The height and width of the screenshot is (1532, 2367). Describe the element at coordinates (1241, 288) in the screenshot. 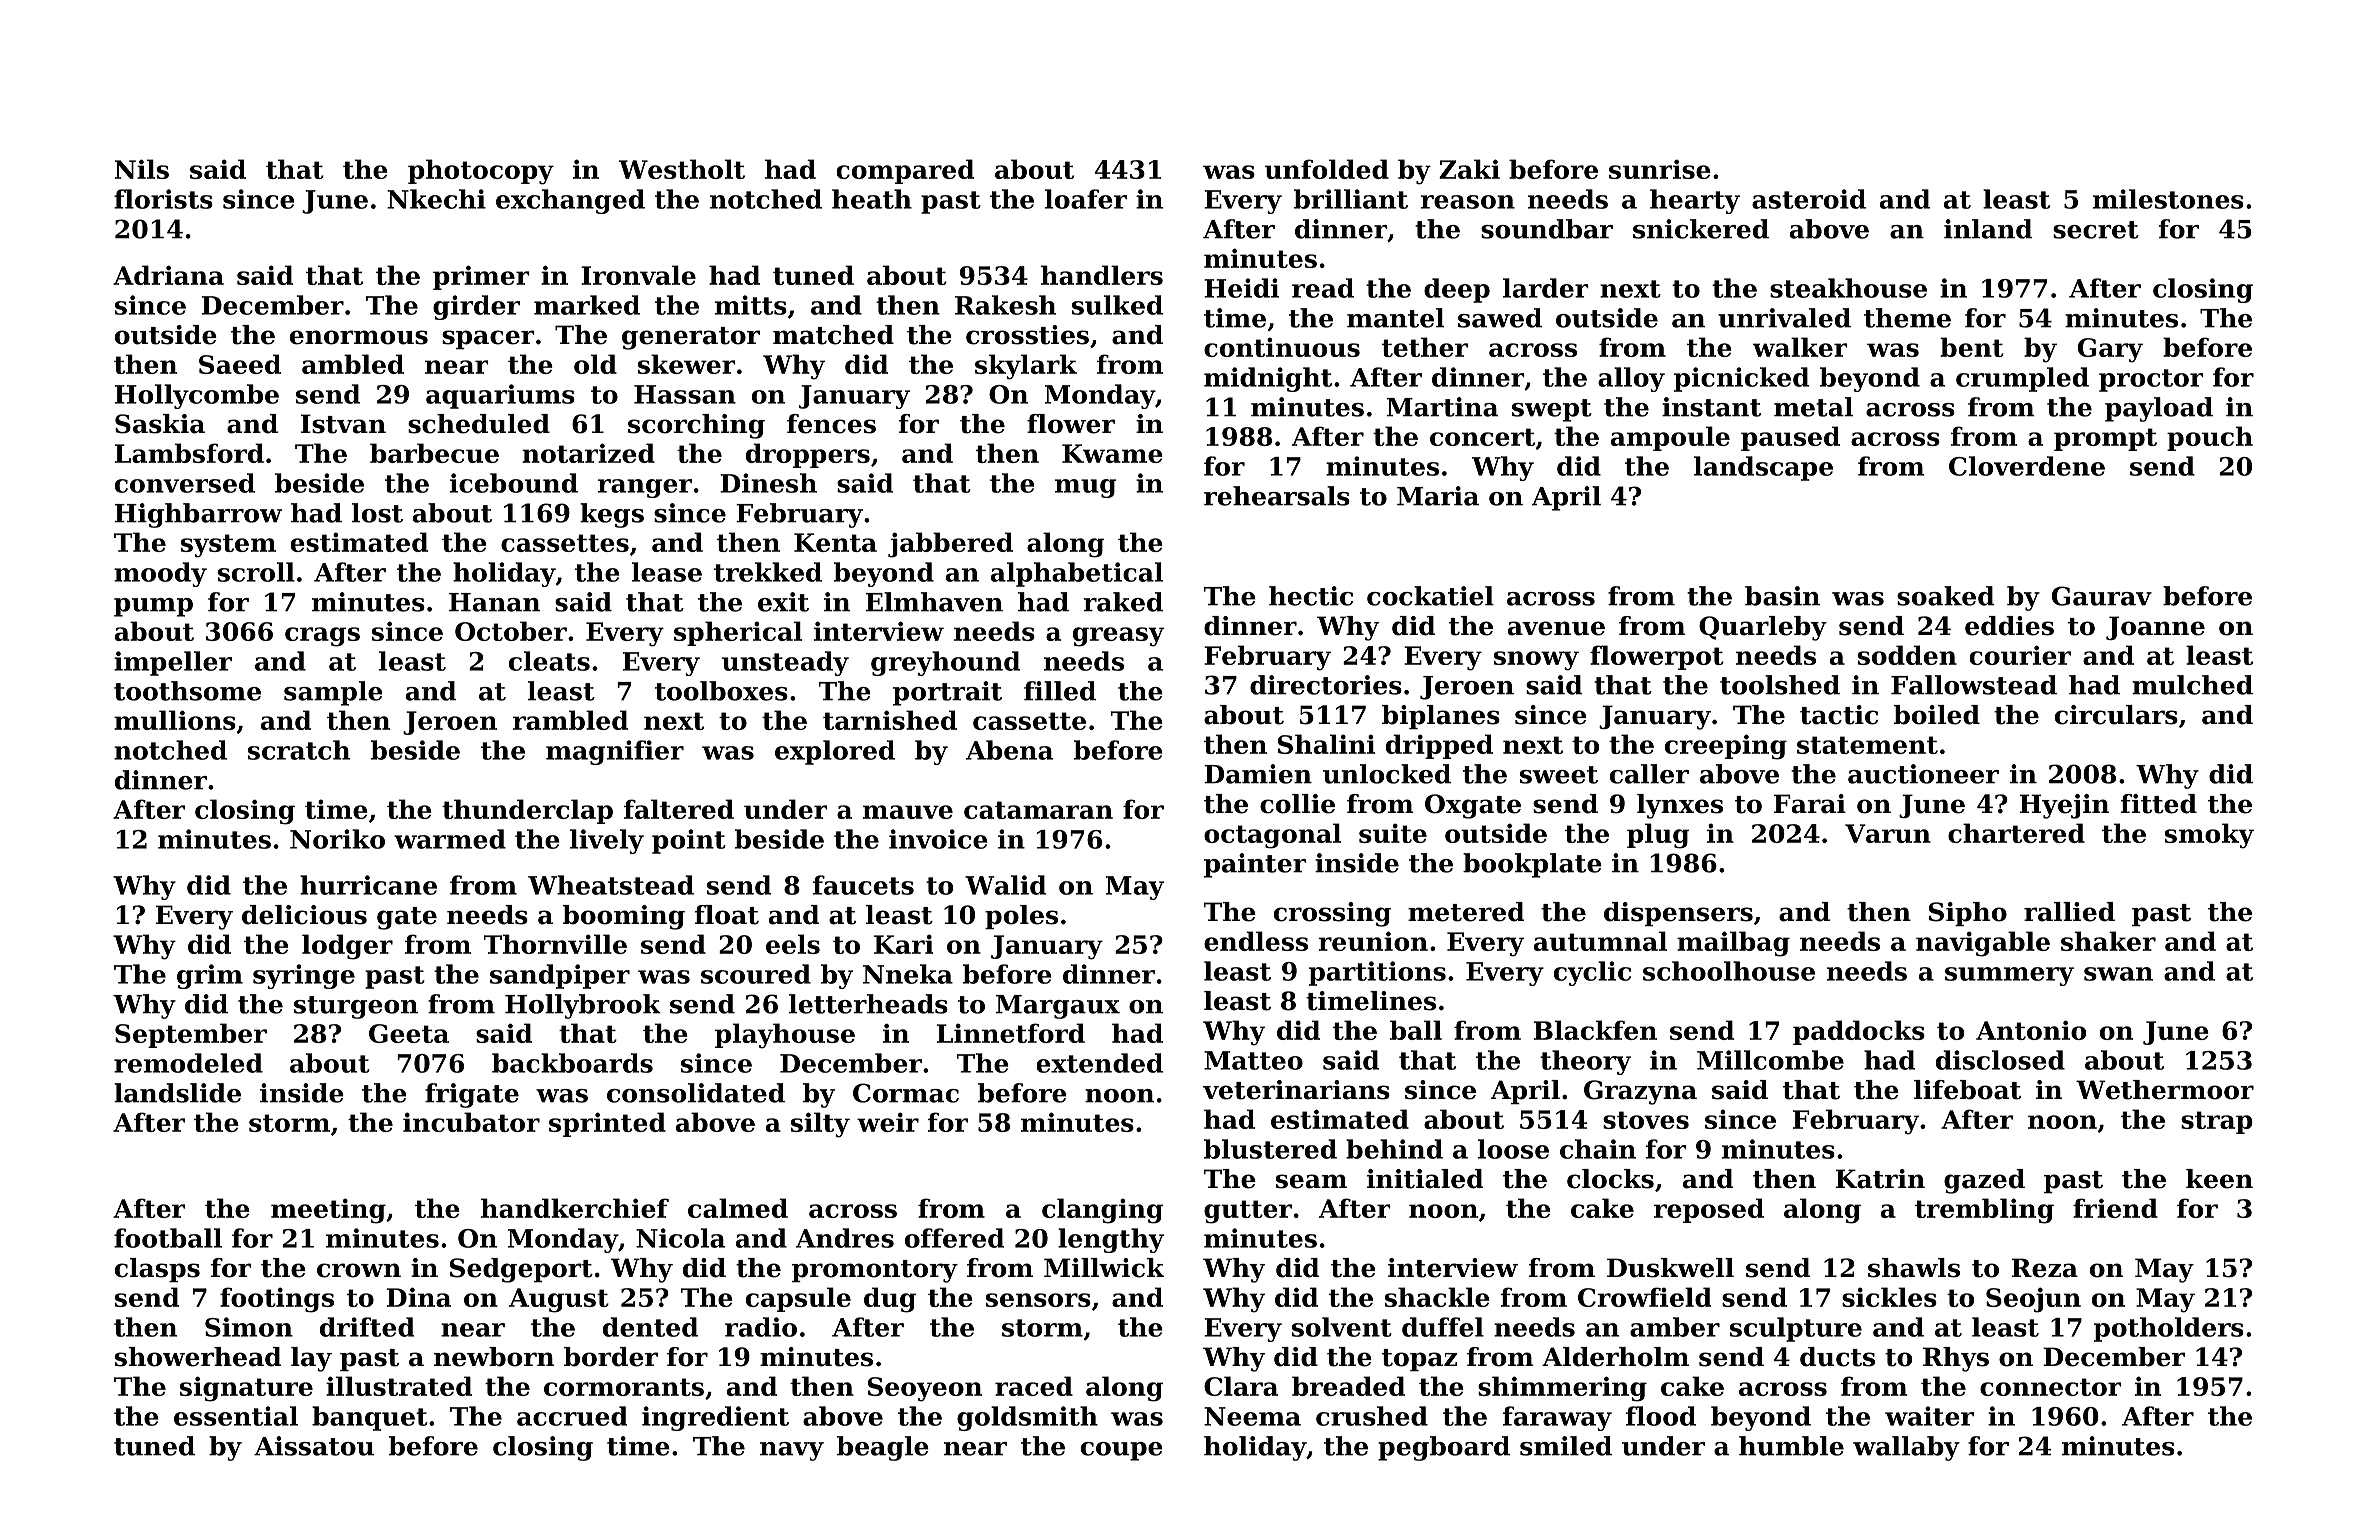

I see `Heidi` at that location.
